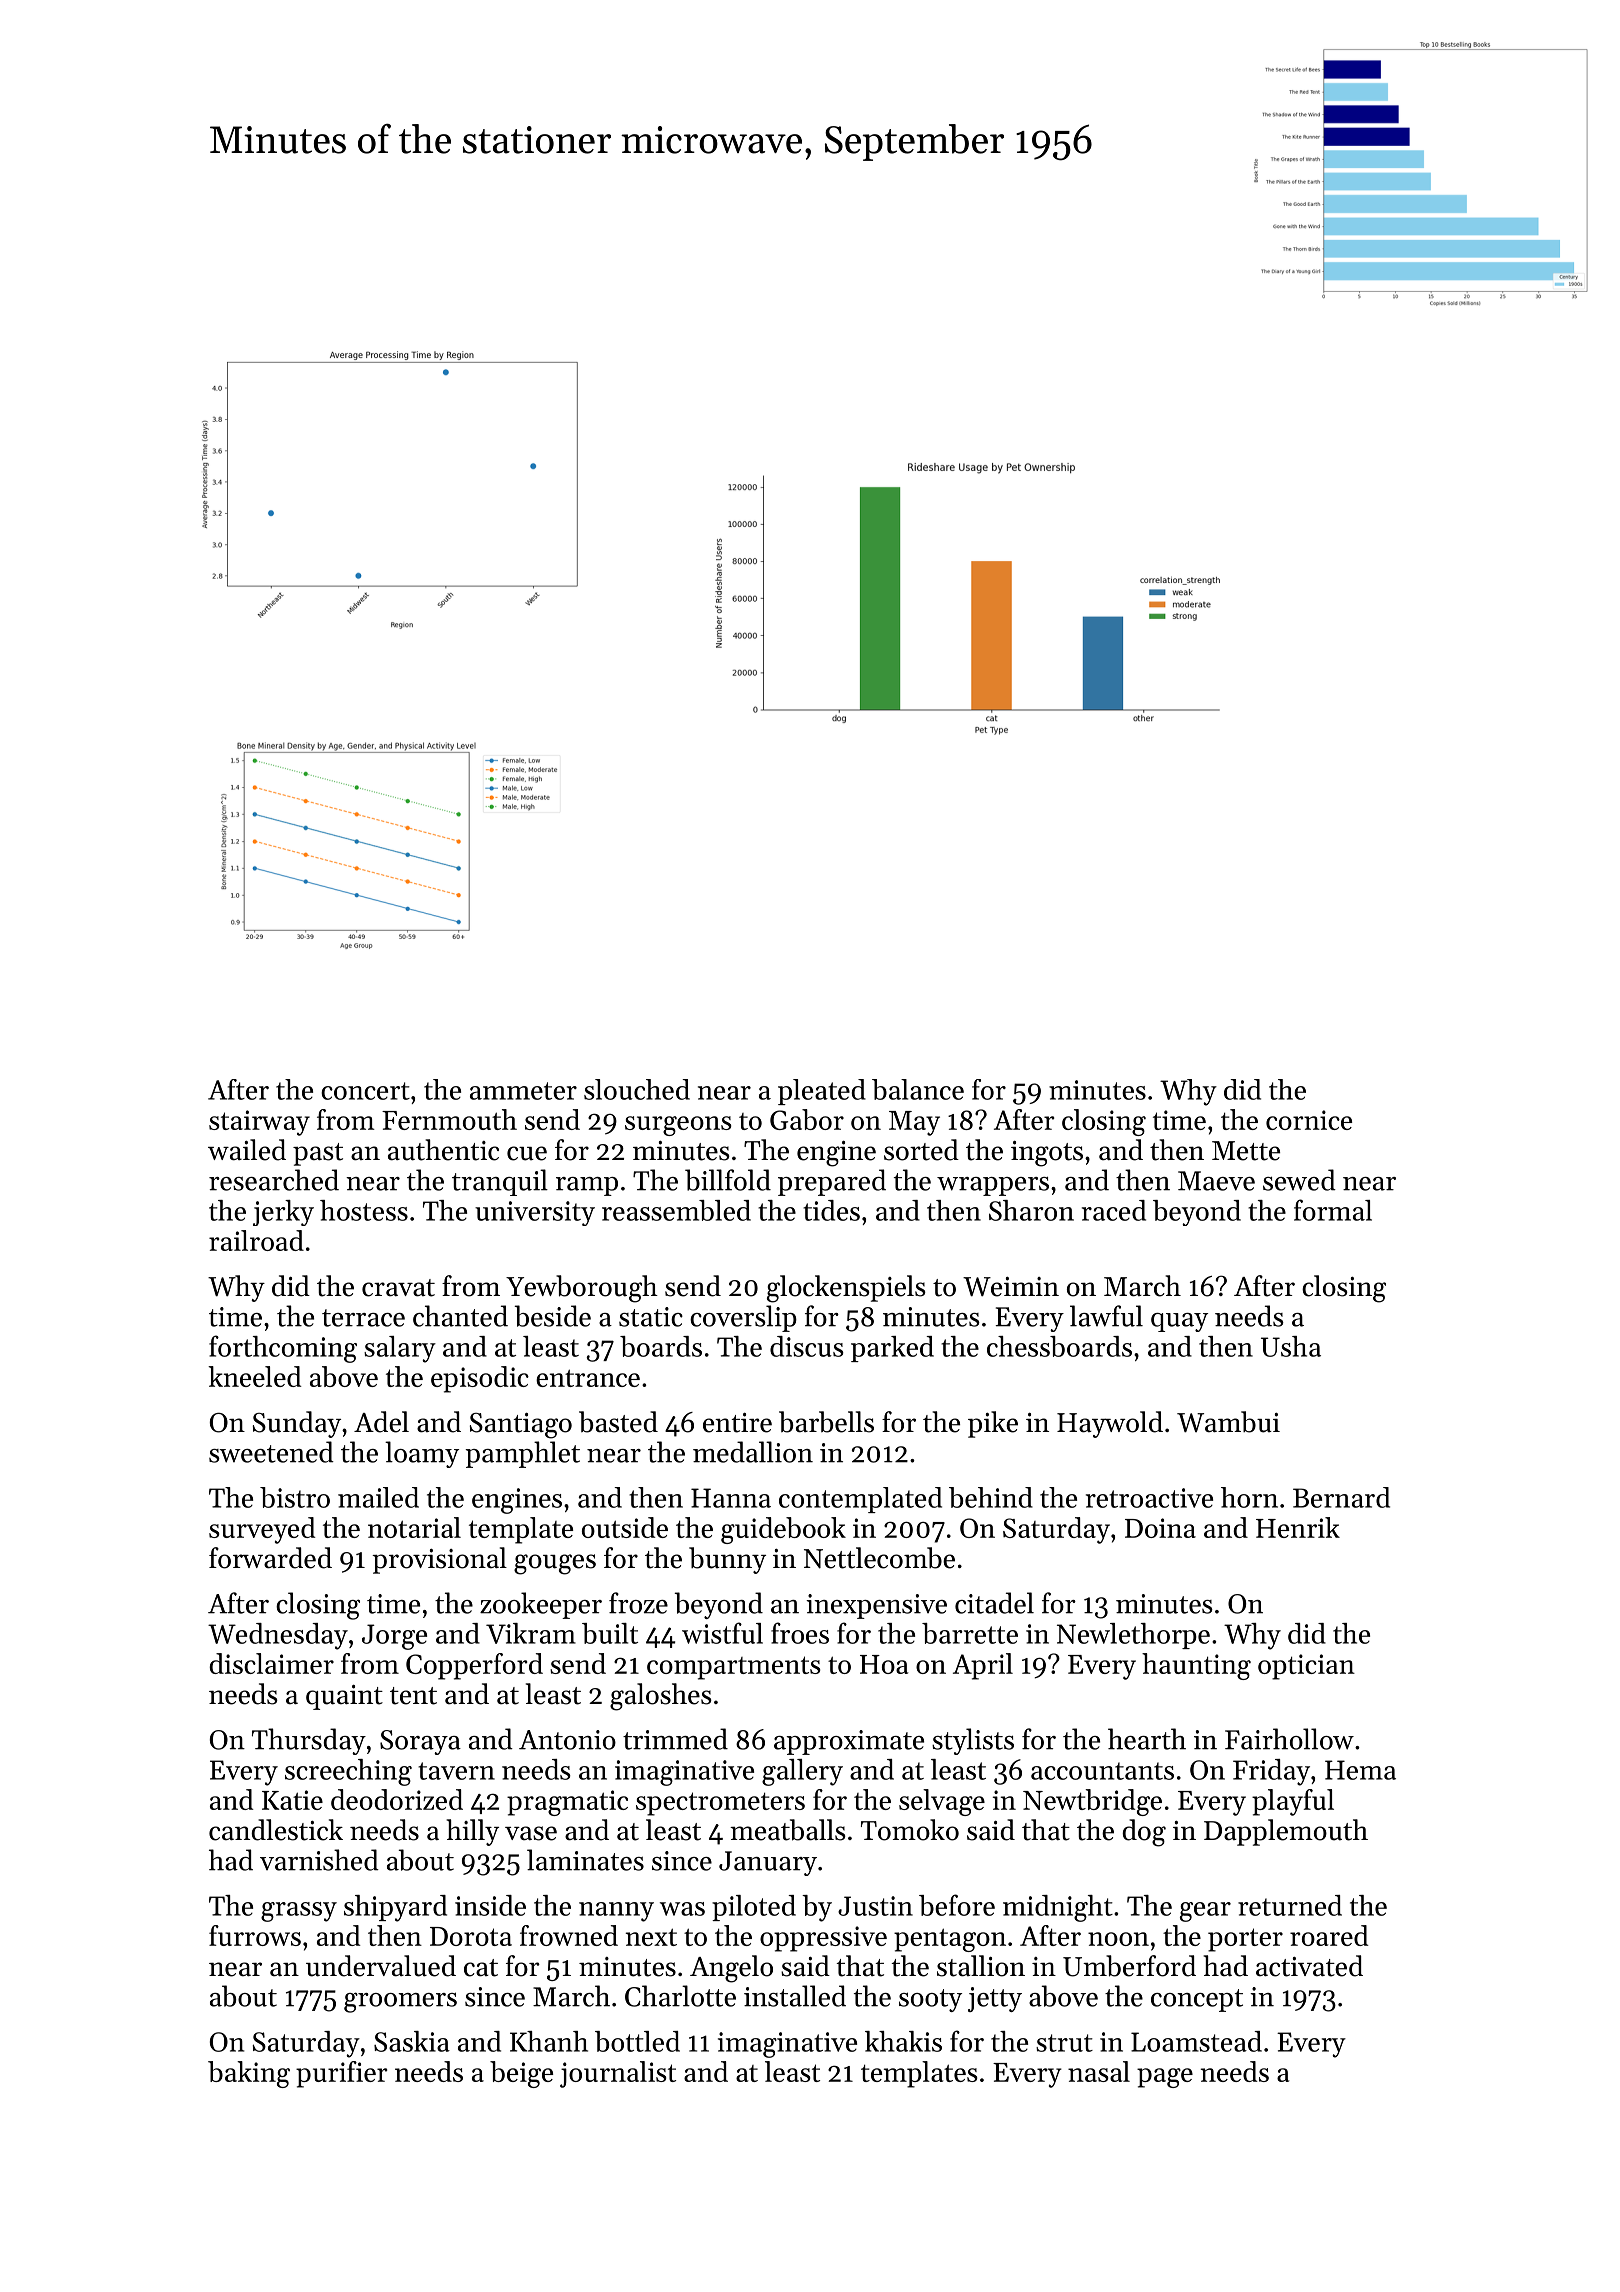 The image size is (1620, 2292). What do you see at coordinates (1047, 1154) in the image?
I see `ingots` at bounding box center [1047, 1154].
